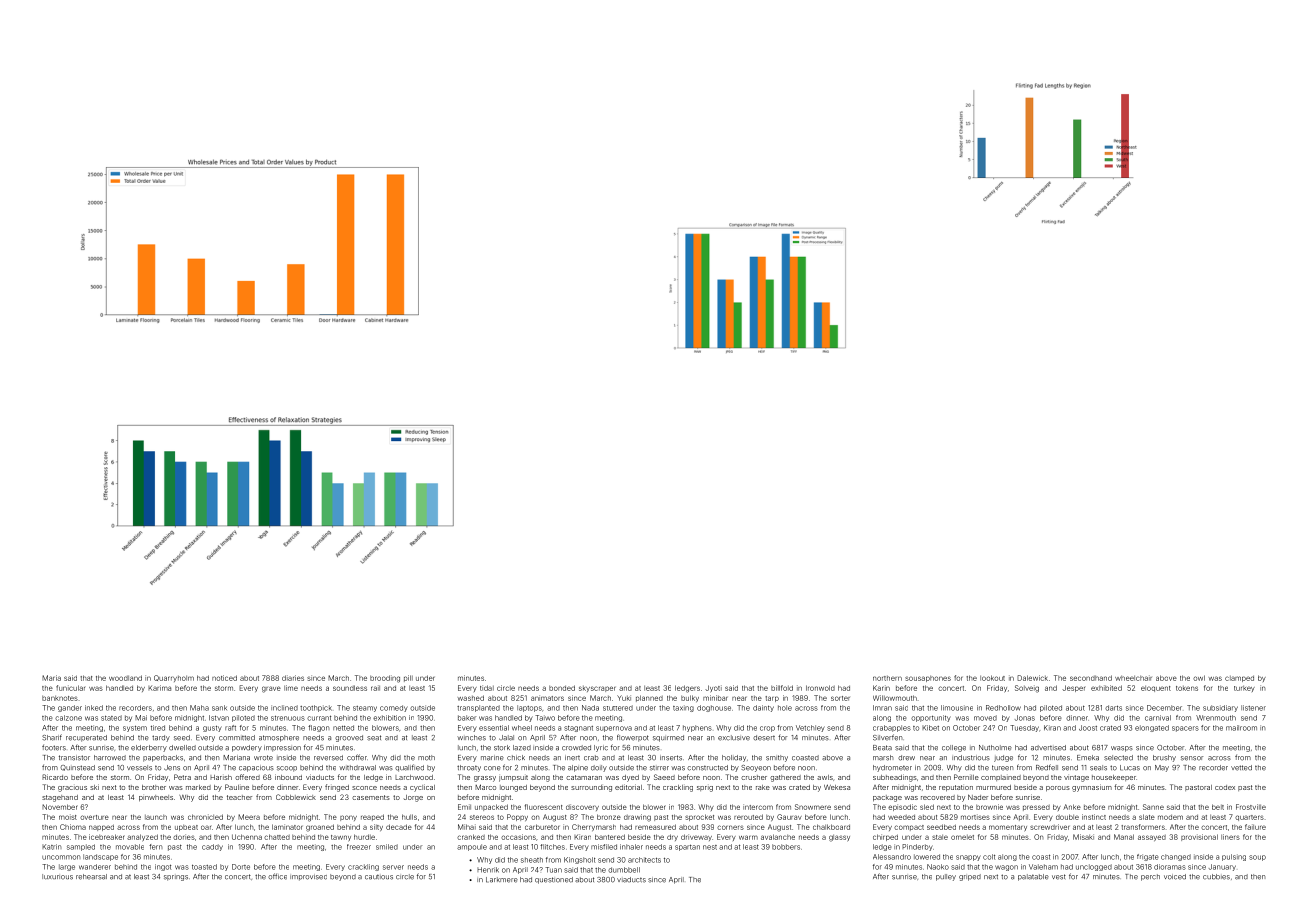  What do you see at coordinates (1251, 807) in the document?
I see `Frostville` at bounding box center [1251, 807].
